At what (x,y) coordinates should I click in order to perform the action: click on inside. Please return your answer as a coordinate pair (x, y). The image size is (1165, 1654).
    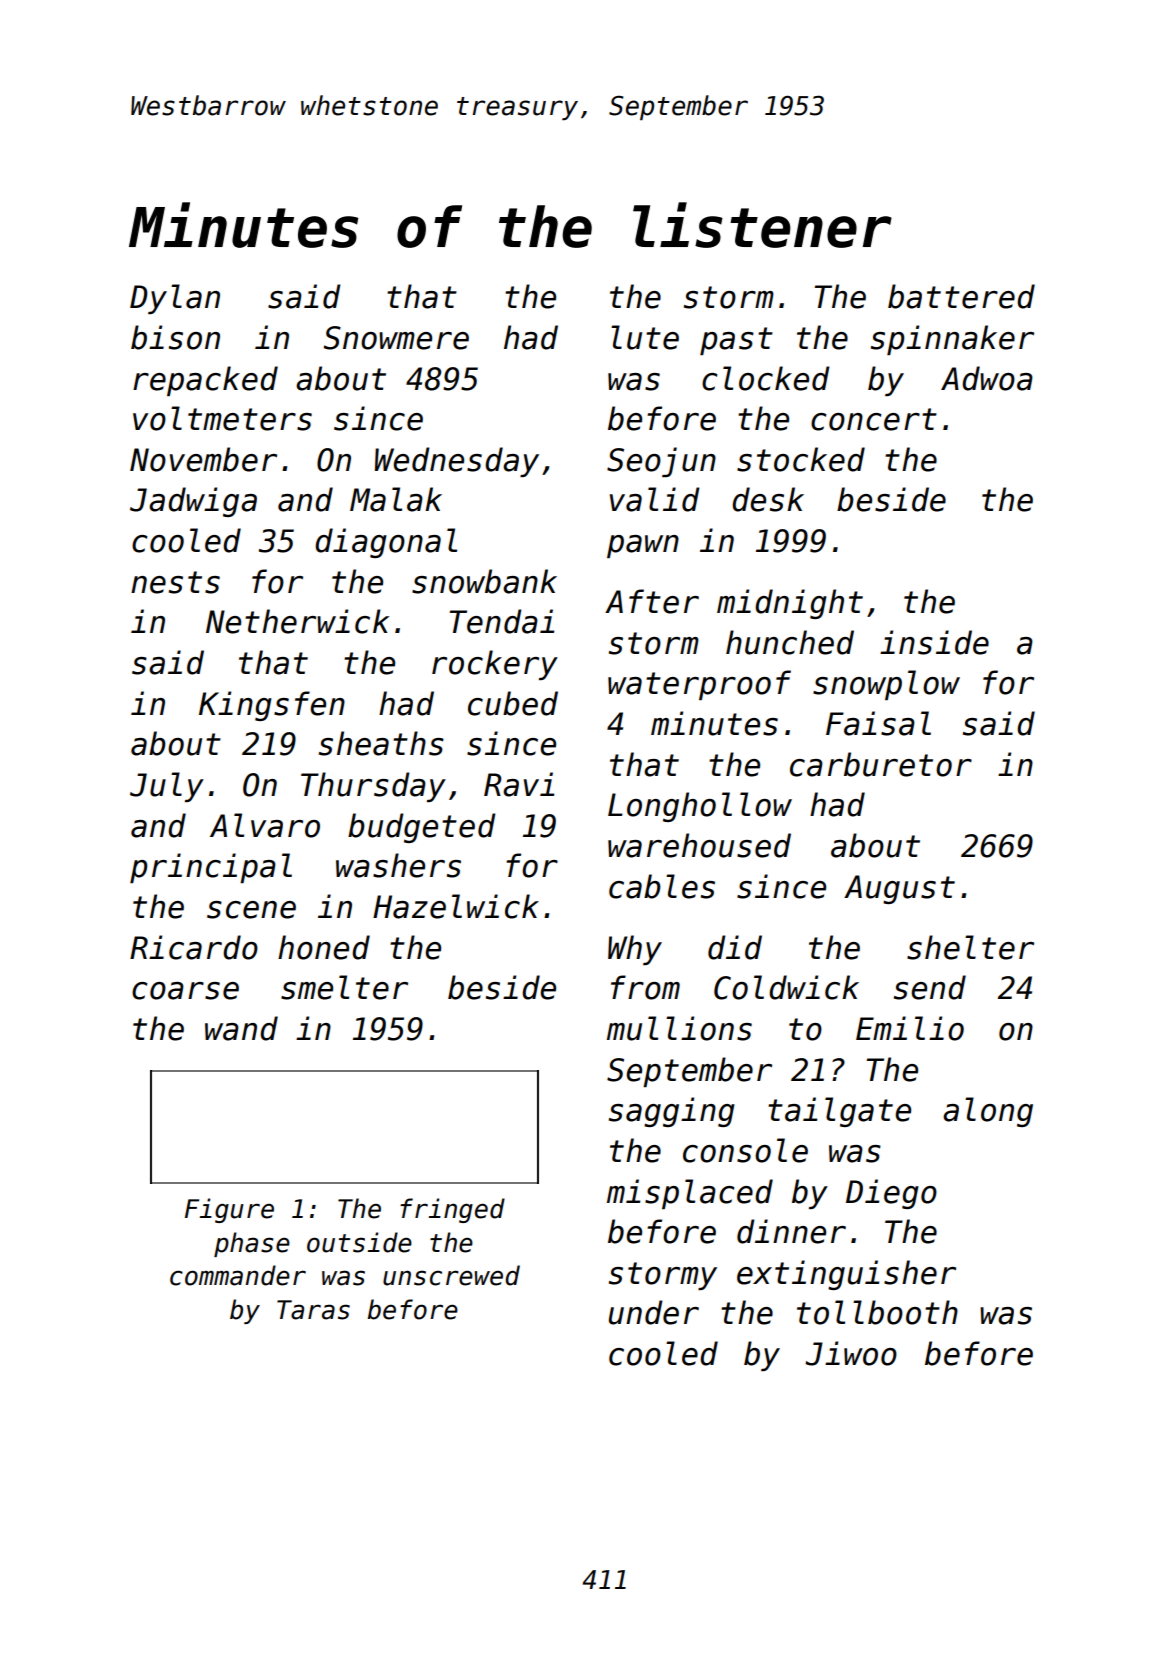
    Looking at the image, I should click on (934, 642).
